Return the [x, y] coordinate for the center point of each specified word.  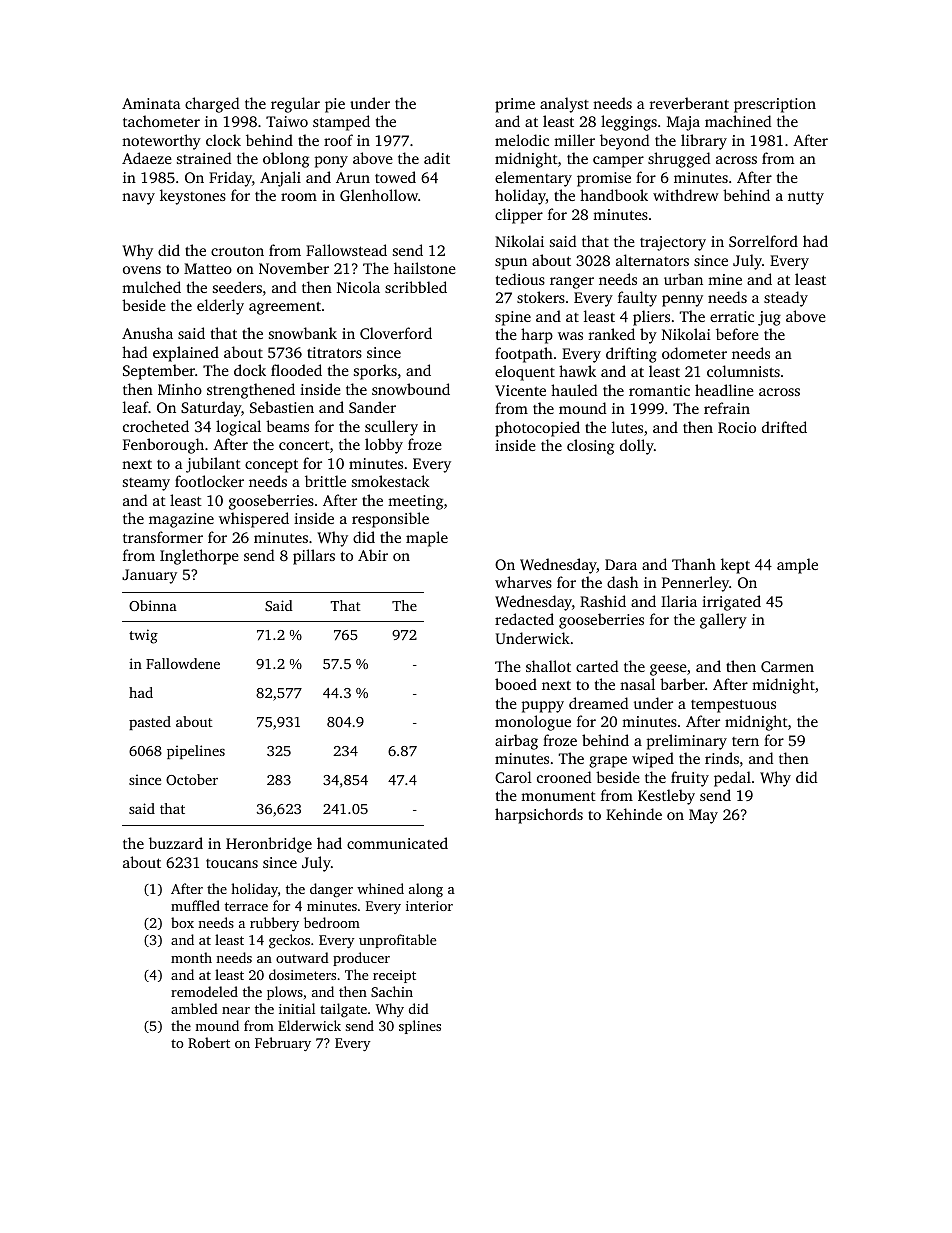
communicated [397, 843]
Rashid [603, 601]
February [283, 1044]
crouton [237, 251]
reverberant [689, 103]
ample [797, 566]
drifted [784, 427]
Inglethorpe [199, 557]
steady [786, 299]
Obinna [153, 605]
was [570, 336]
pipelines [196, 752]
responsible [390, 520]
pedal [732, 779]
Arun [353, 177]
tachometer [161, 121]
